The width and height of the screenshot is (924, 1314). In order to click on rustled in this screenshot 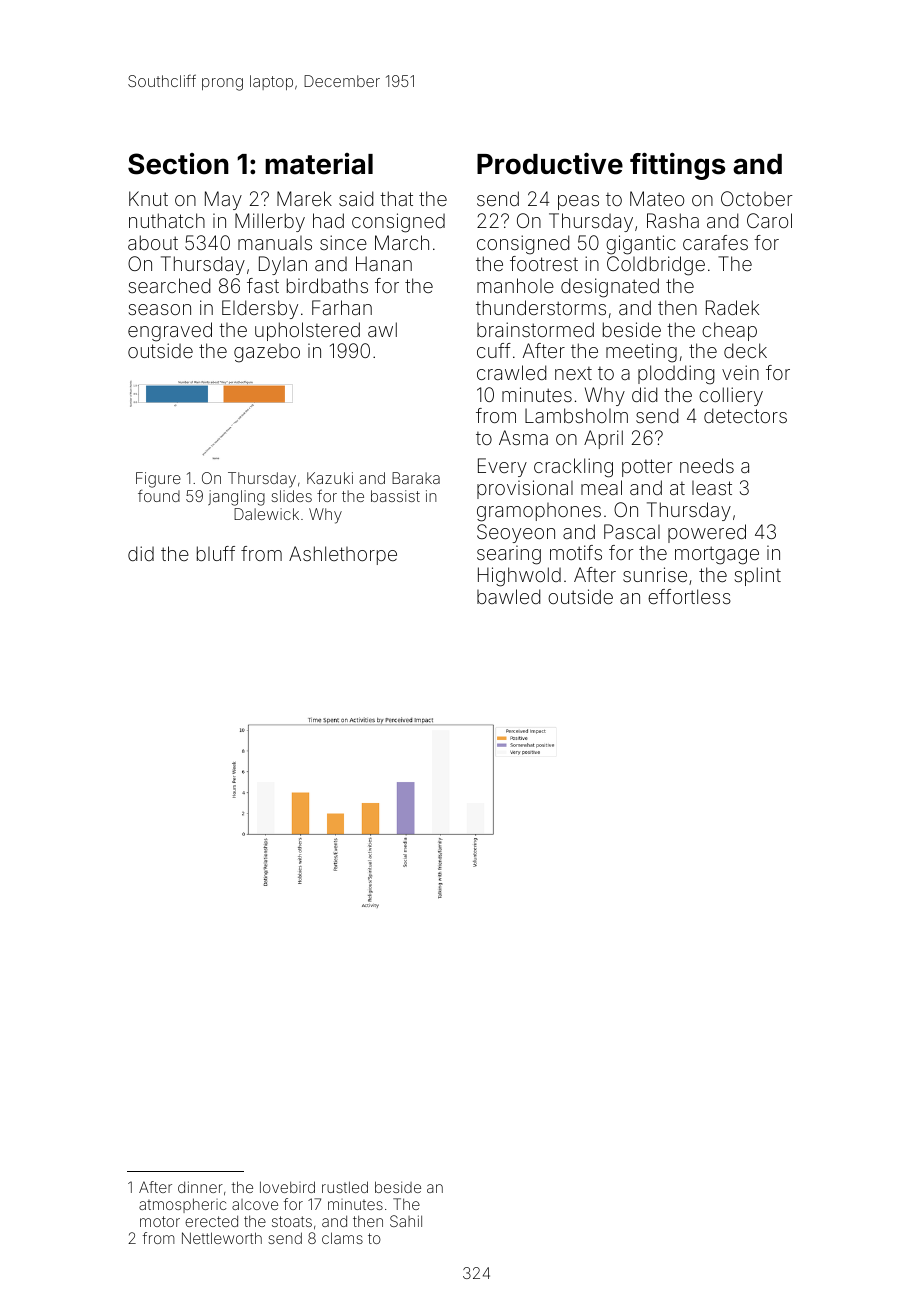, I will do `click(345, 1187)`.
